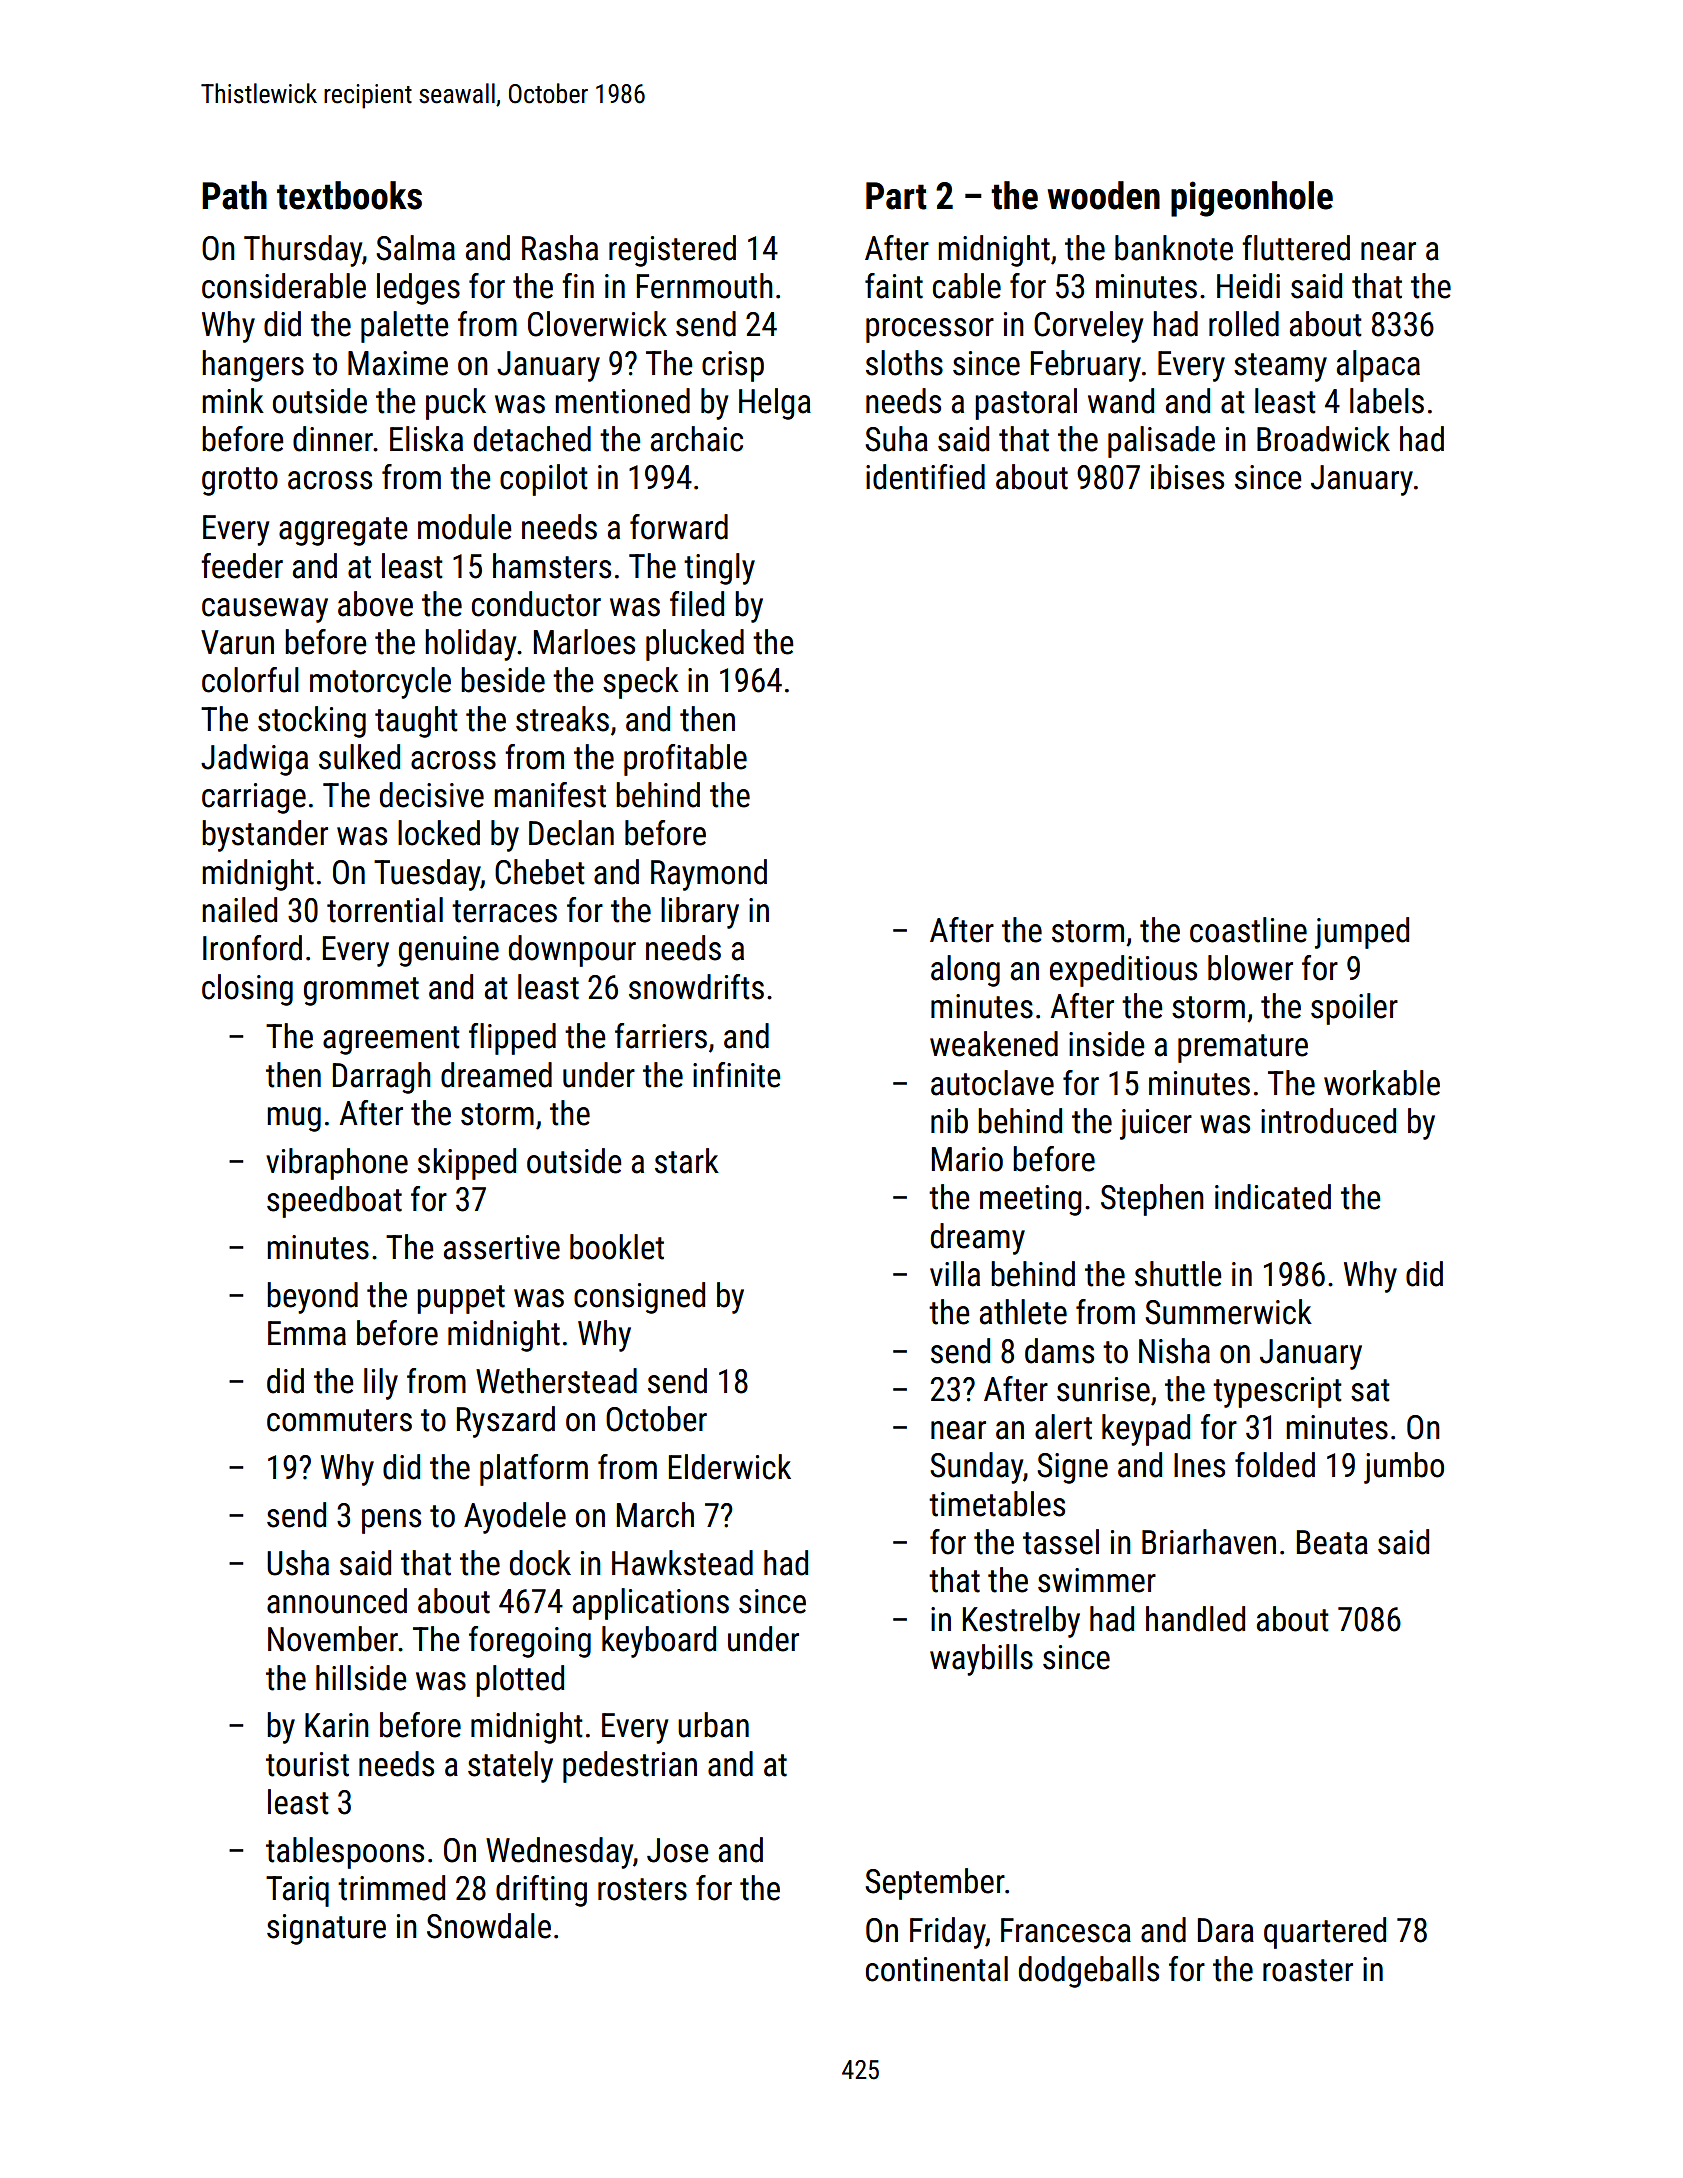 Image resolution: width=1683 pixels, height=2178 pixels. I want to click on handled, so click(1195, 1619).
